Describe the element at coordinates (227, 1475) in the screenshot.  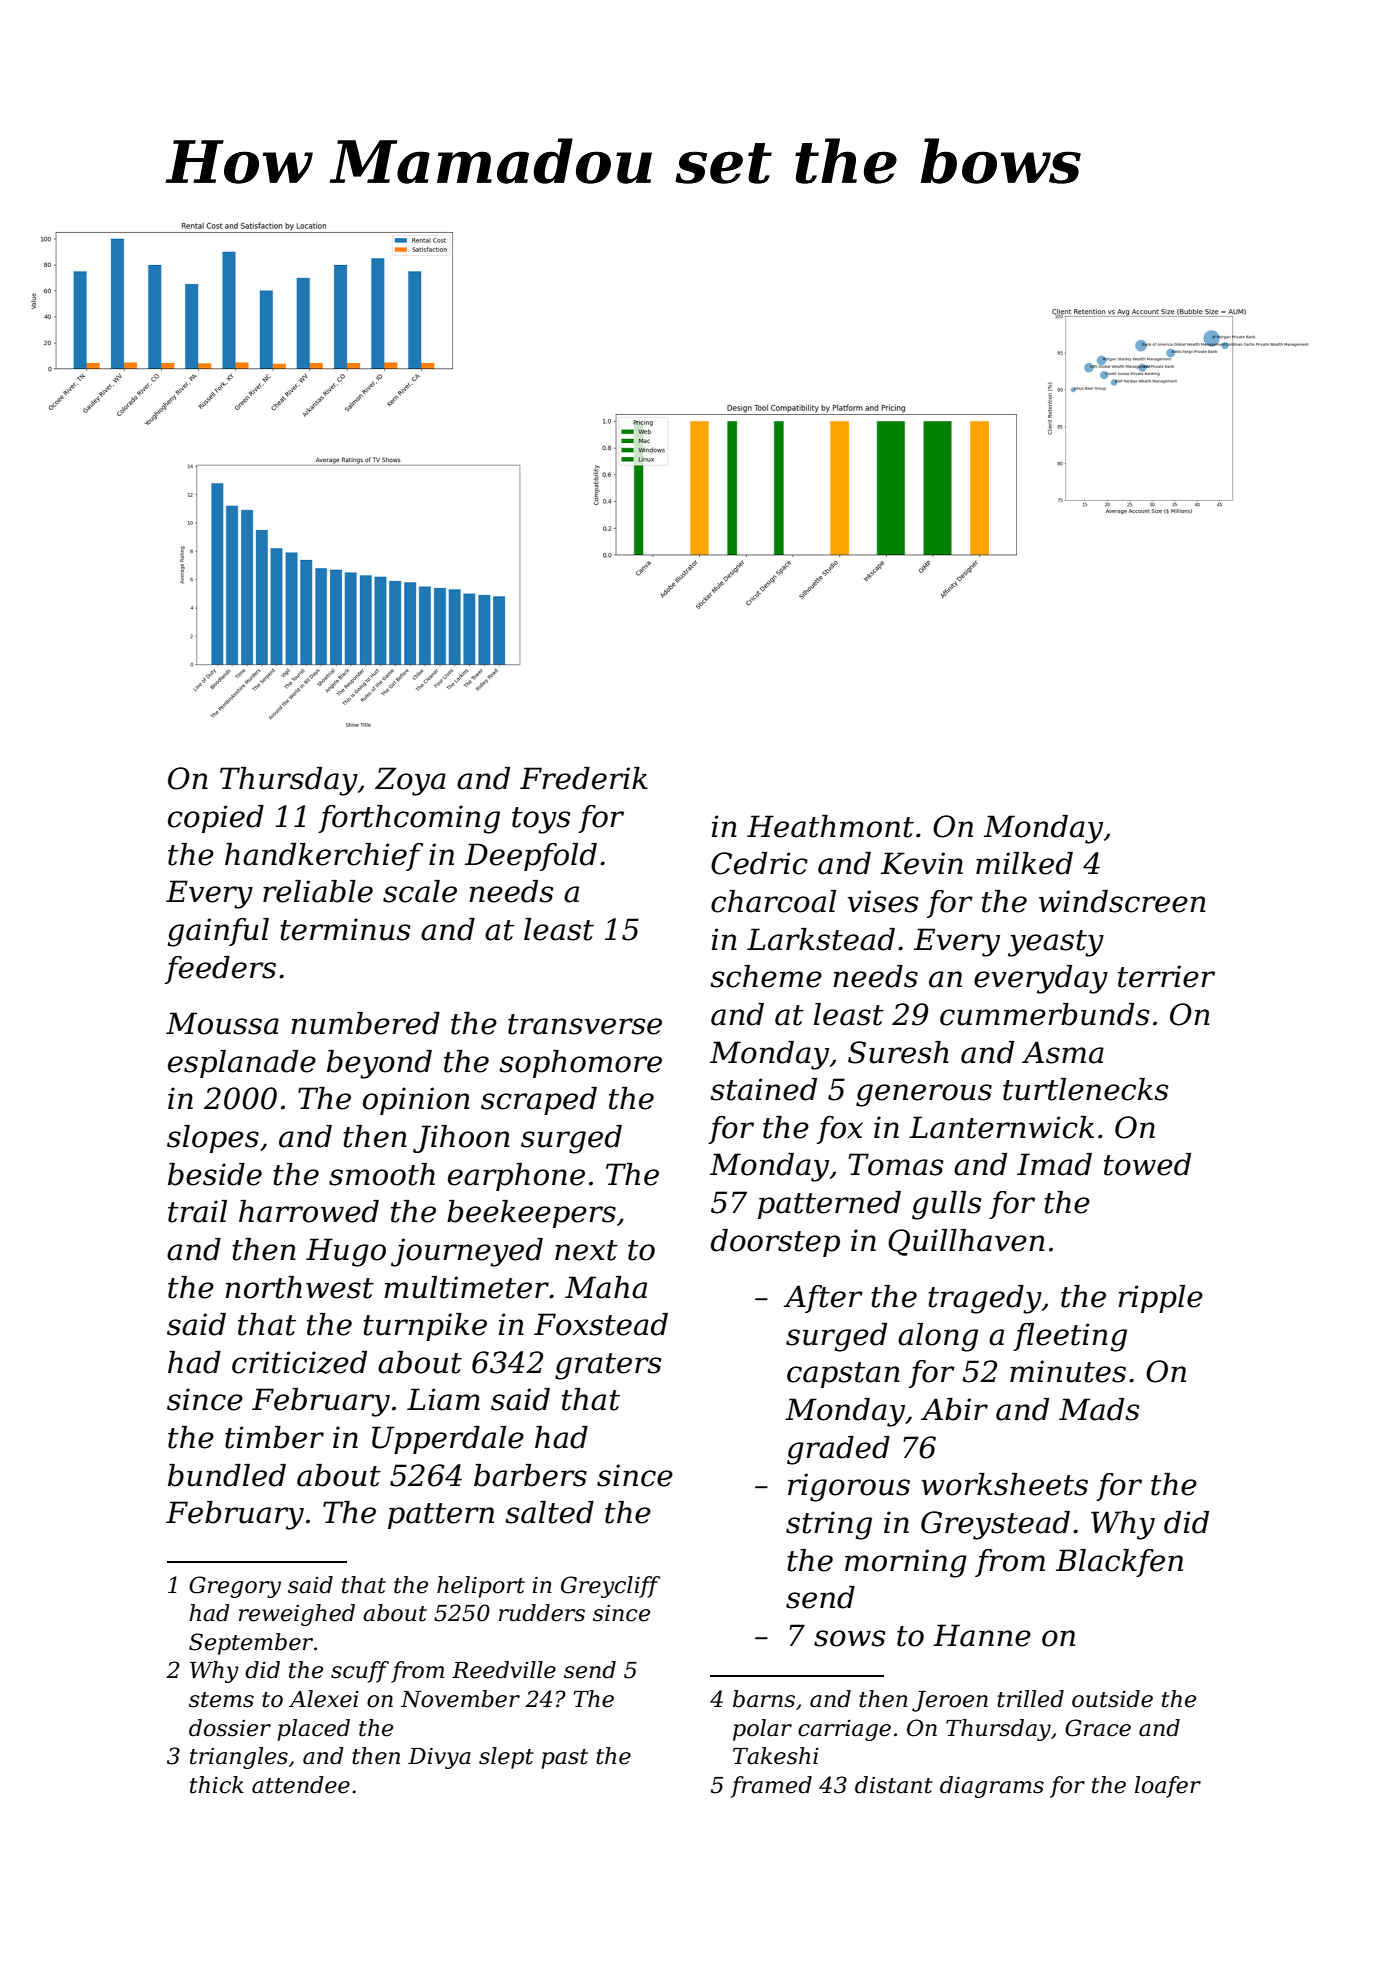
I see `bundled` at that location.
